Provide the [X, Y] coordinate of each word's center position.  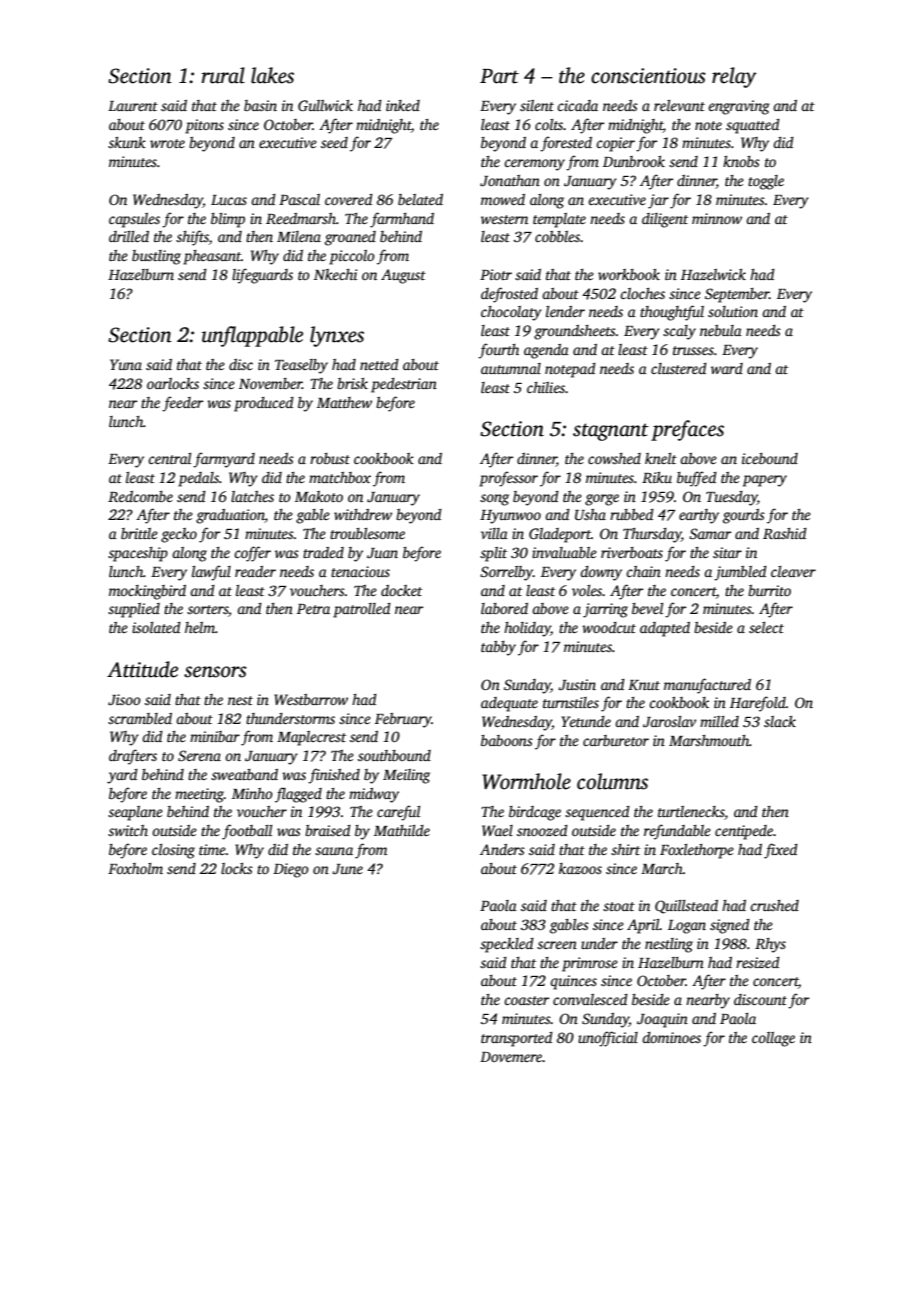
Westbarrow [311, 699]
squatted [753, 126]
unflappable [252, 336]
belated [420, 199]
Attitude [142, 669]
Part [499, 76]
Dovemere [511, 1057]
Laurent [133, 106]
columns [612, 781]
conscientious [648, 76]
